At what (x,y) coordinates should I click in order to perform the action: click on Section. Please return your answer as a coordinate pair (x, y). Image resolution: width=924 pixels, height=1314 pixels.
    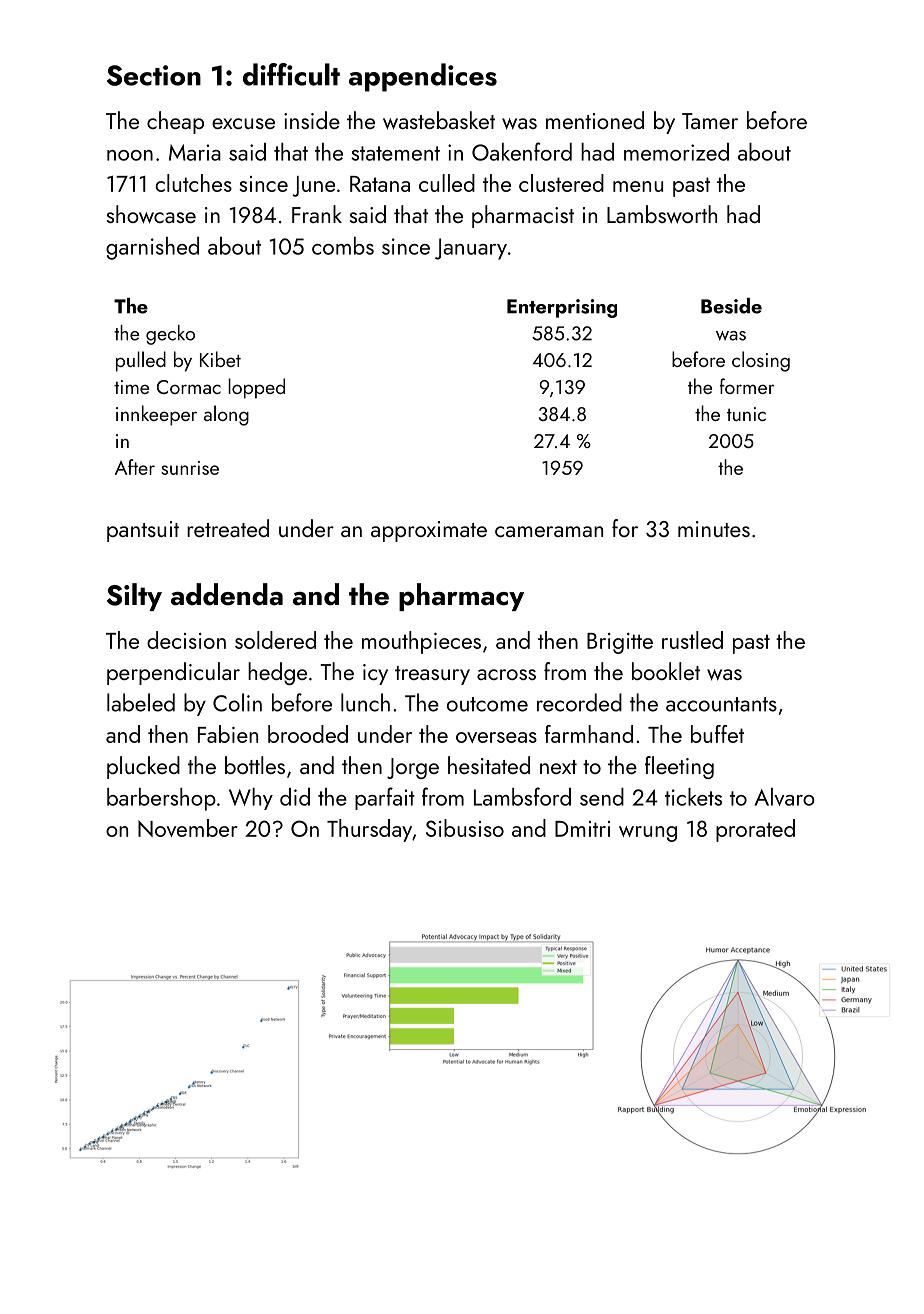
    Looking at the image, I should click on (154, 75).
